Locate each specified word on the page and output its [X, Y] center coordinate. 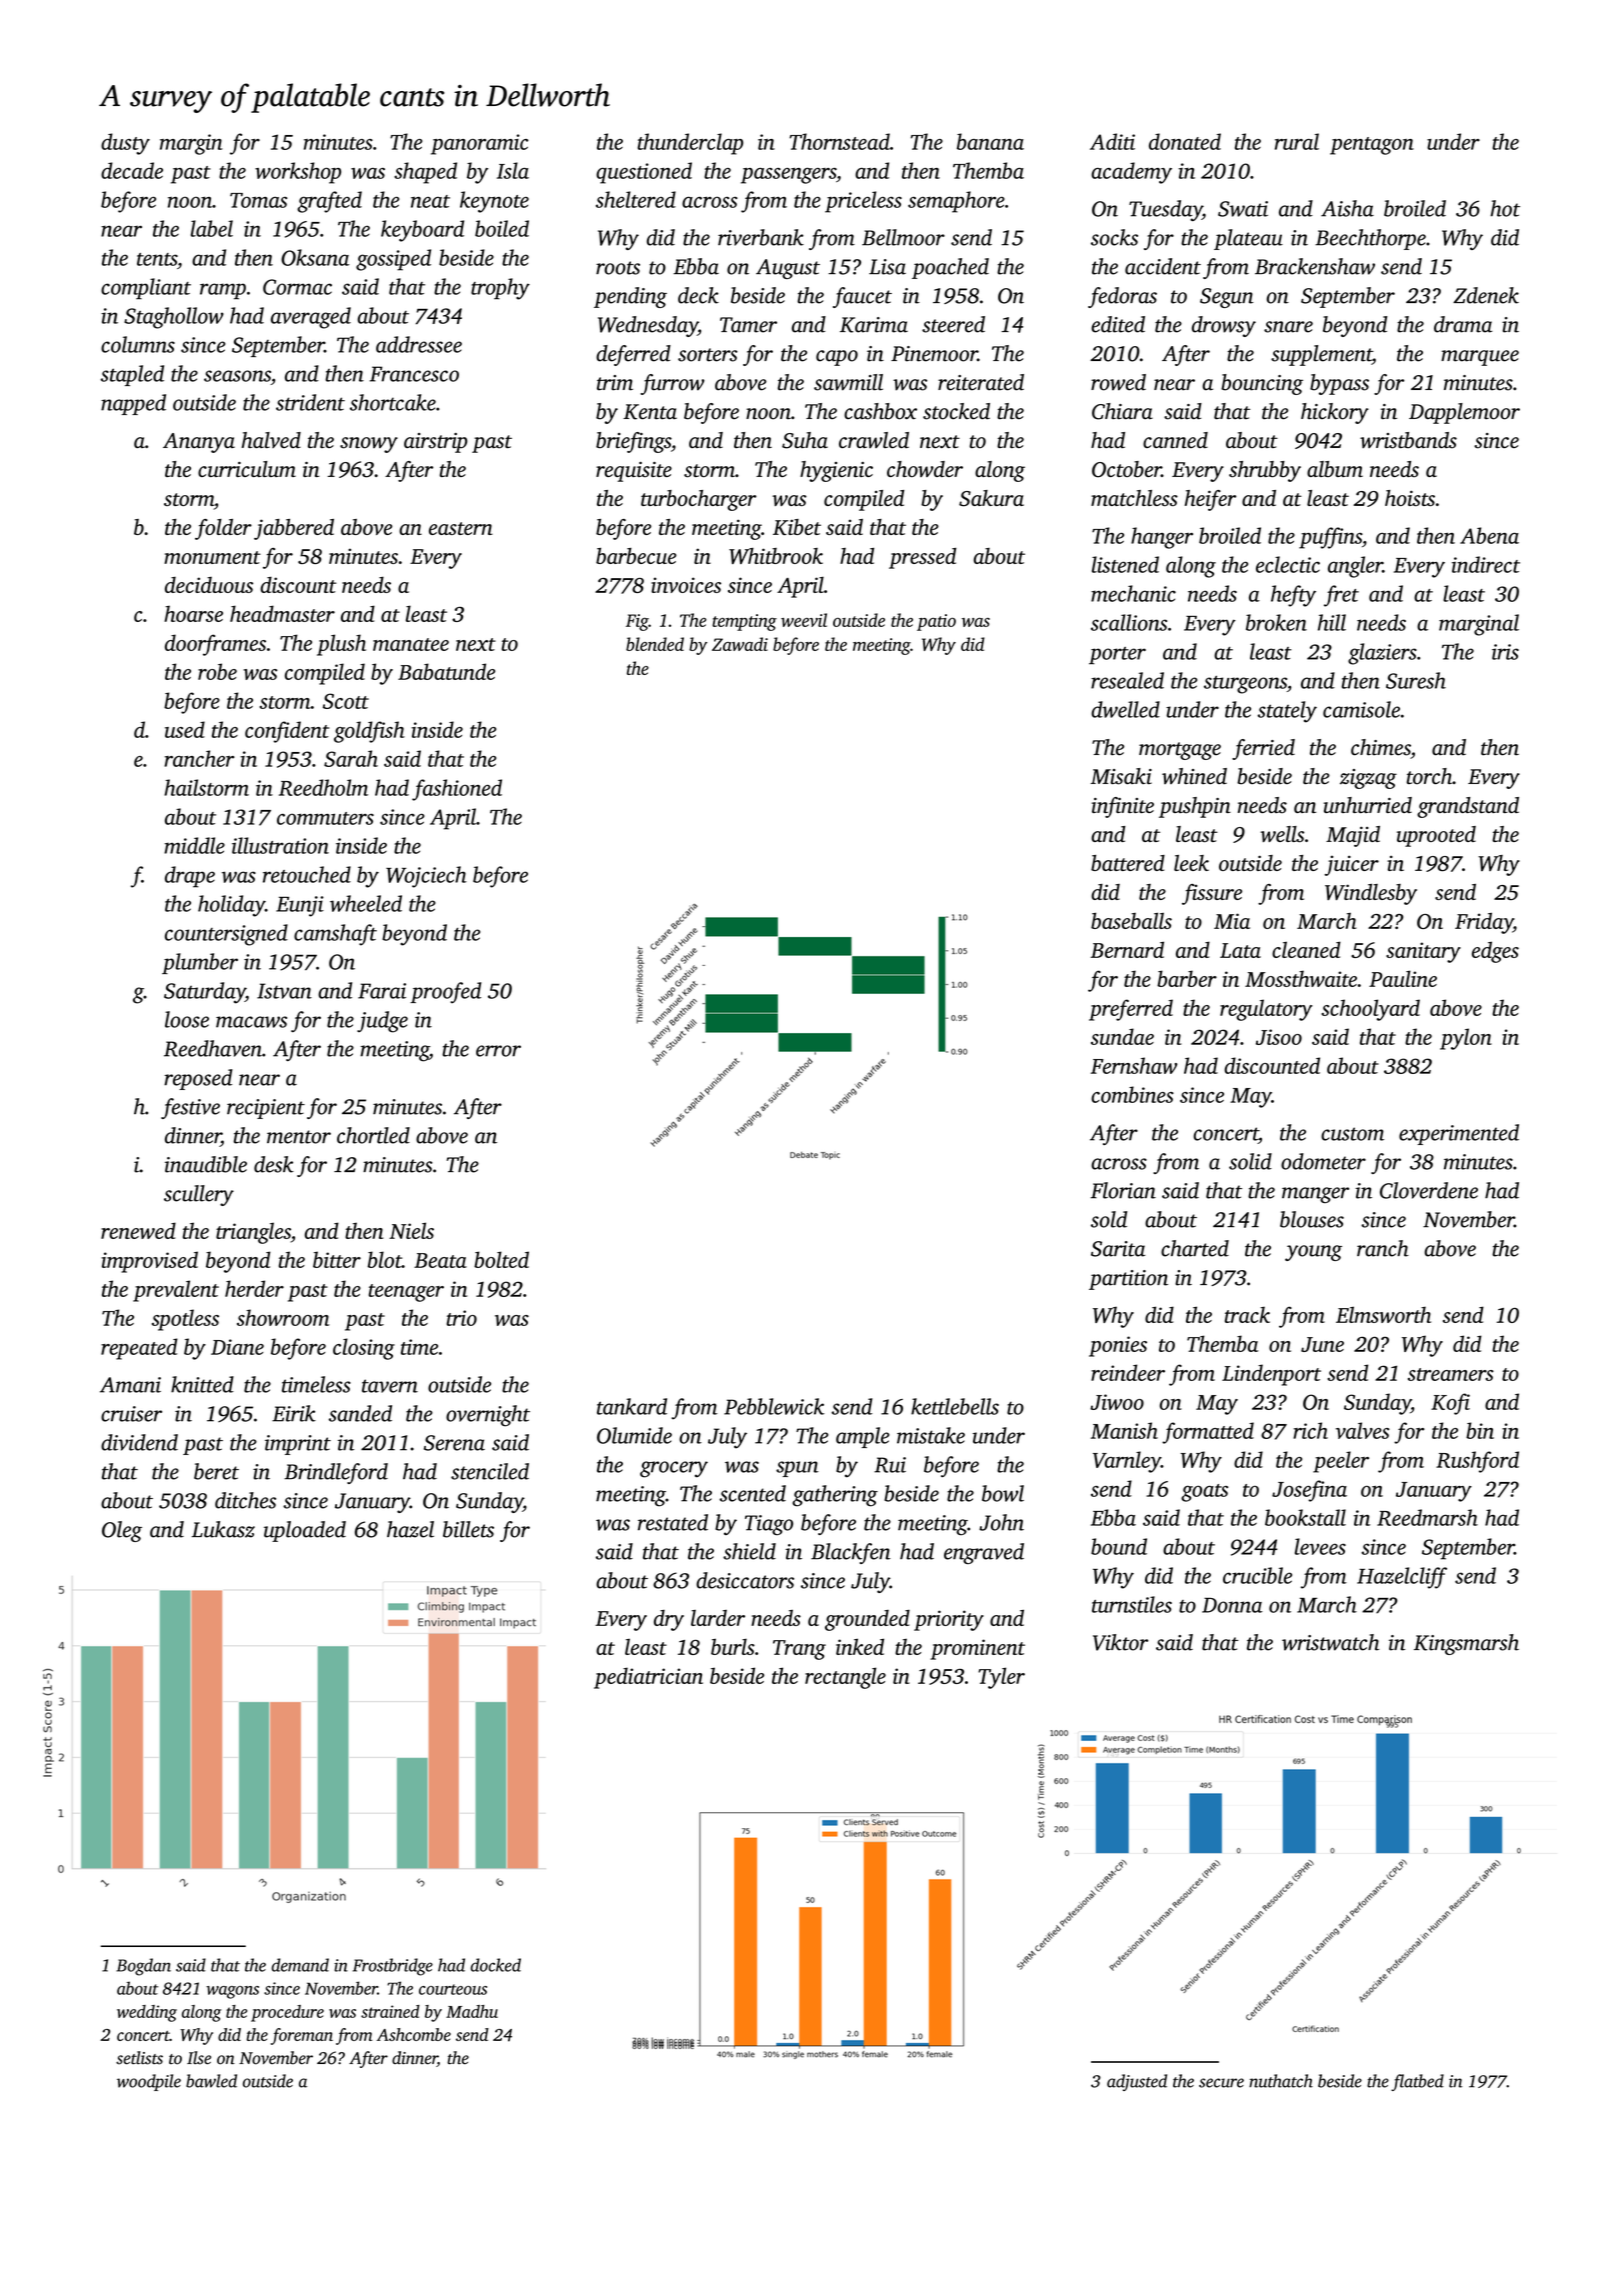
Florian [1123, 1190]
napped [133, 404]
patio [936, 622]
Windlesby [1371, 894]
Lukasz [223, 1529]
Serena [454, 1443]
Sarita [1118, 1249]
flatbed [1417, 2082]
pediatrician [648, 1678]
